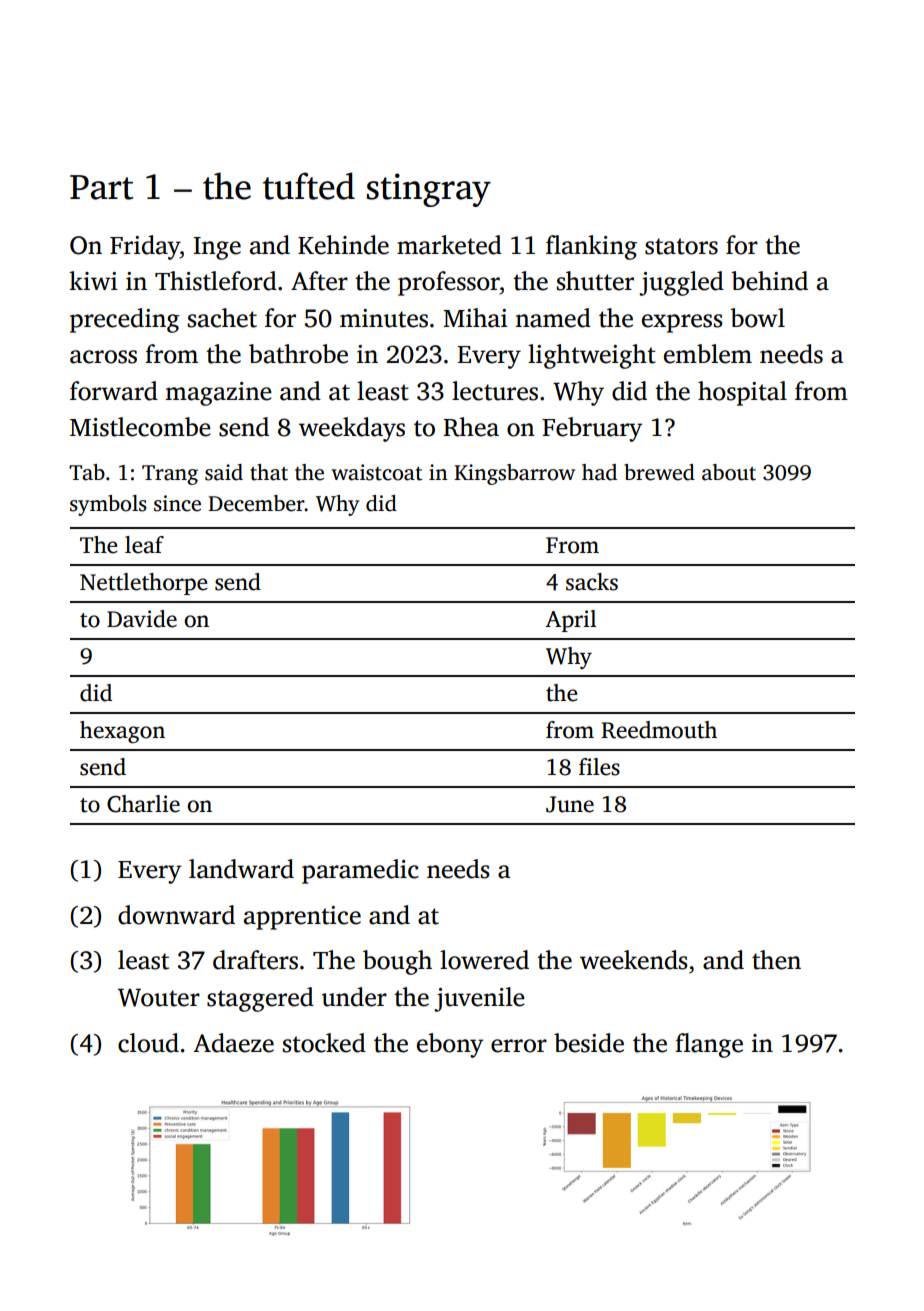 The width and height of the screenshot is (924, 1311). Describe the element at coordinates (101, 187) in the screenshot. I see `Part` at that location.
